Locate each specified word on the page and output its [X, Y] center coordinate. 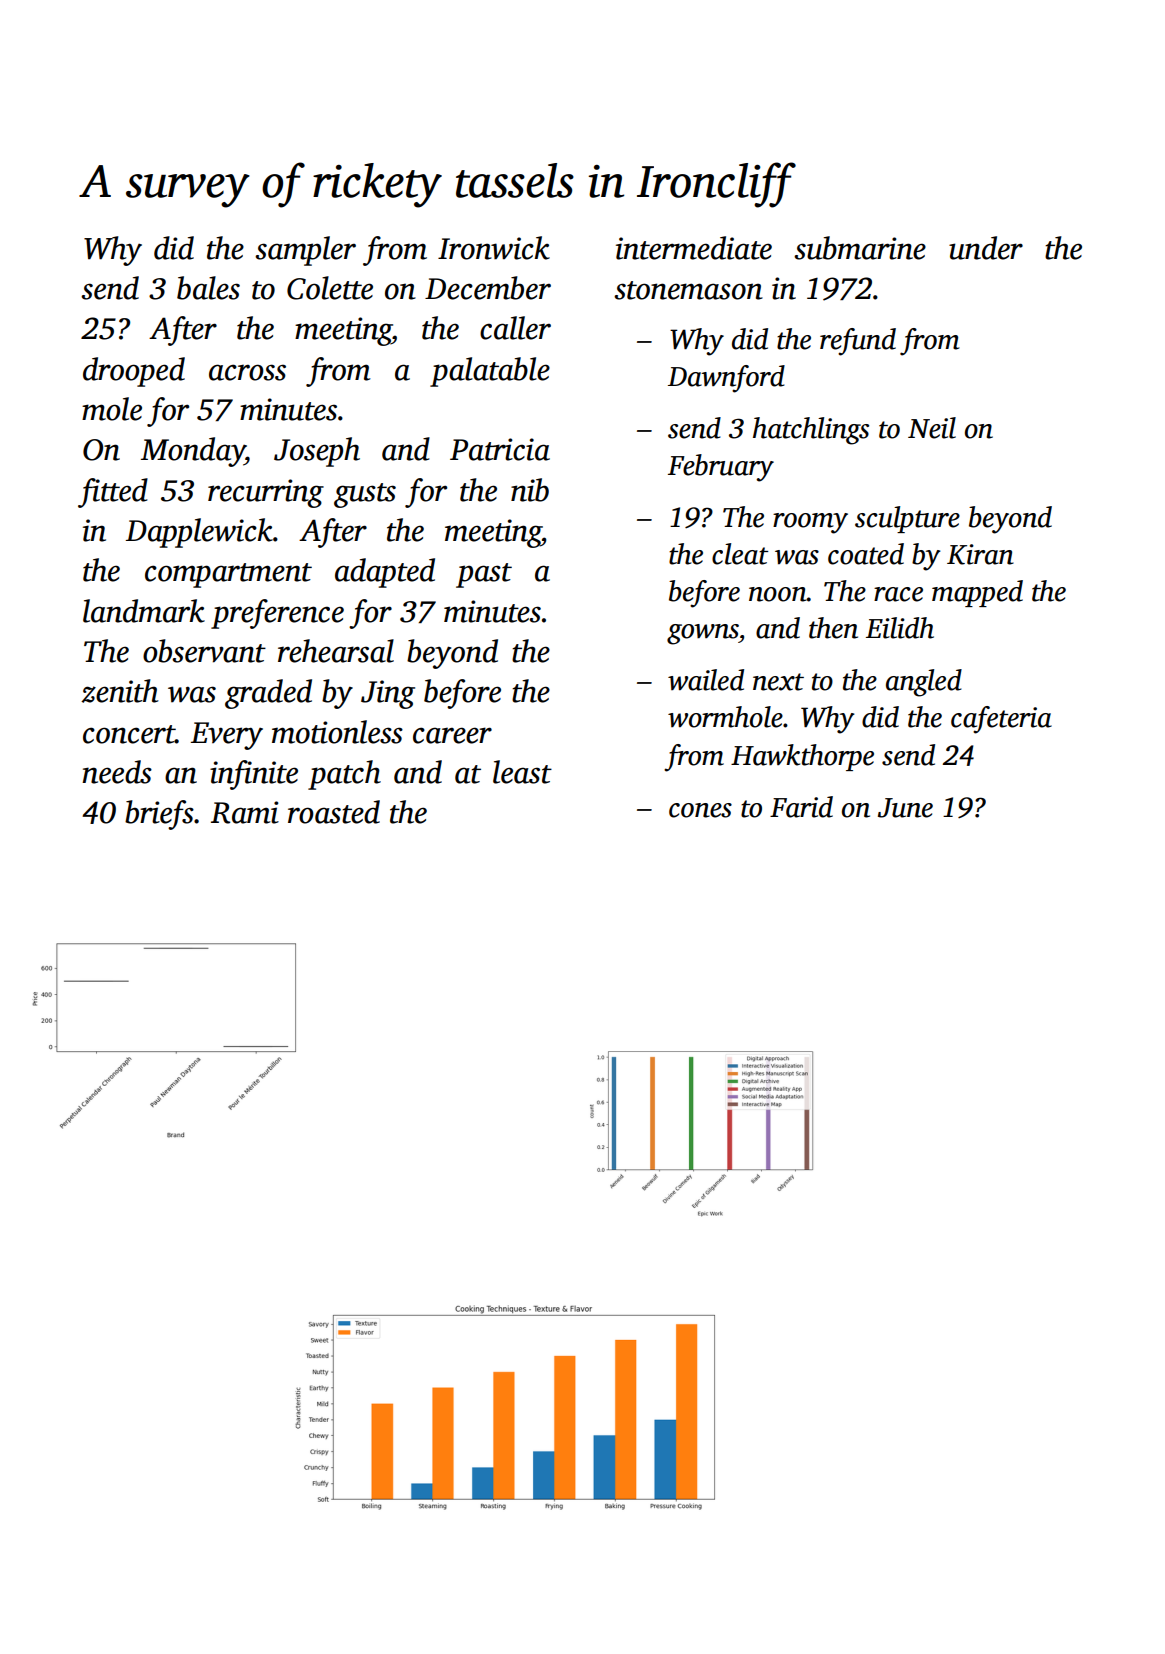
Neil [932, 428]
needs [117, 772]
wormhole [725, 717]
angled [924, 683]
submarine [860, 248]
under [986, 248]
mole [112, 409]
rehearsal [336, 651]
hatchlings [811, 431]
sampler [305, 251]
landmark [144, 611]
